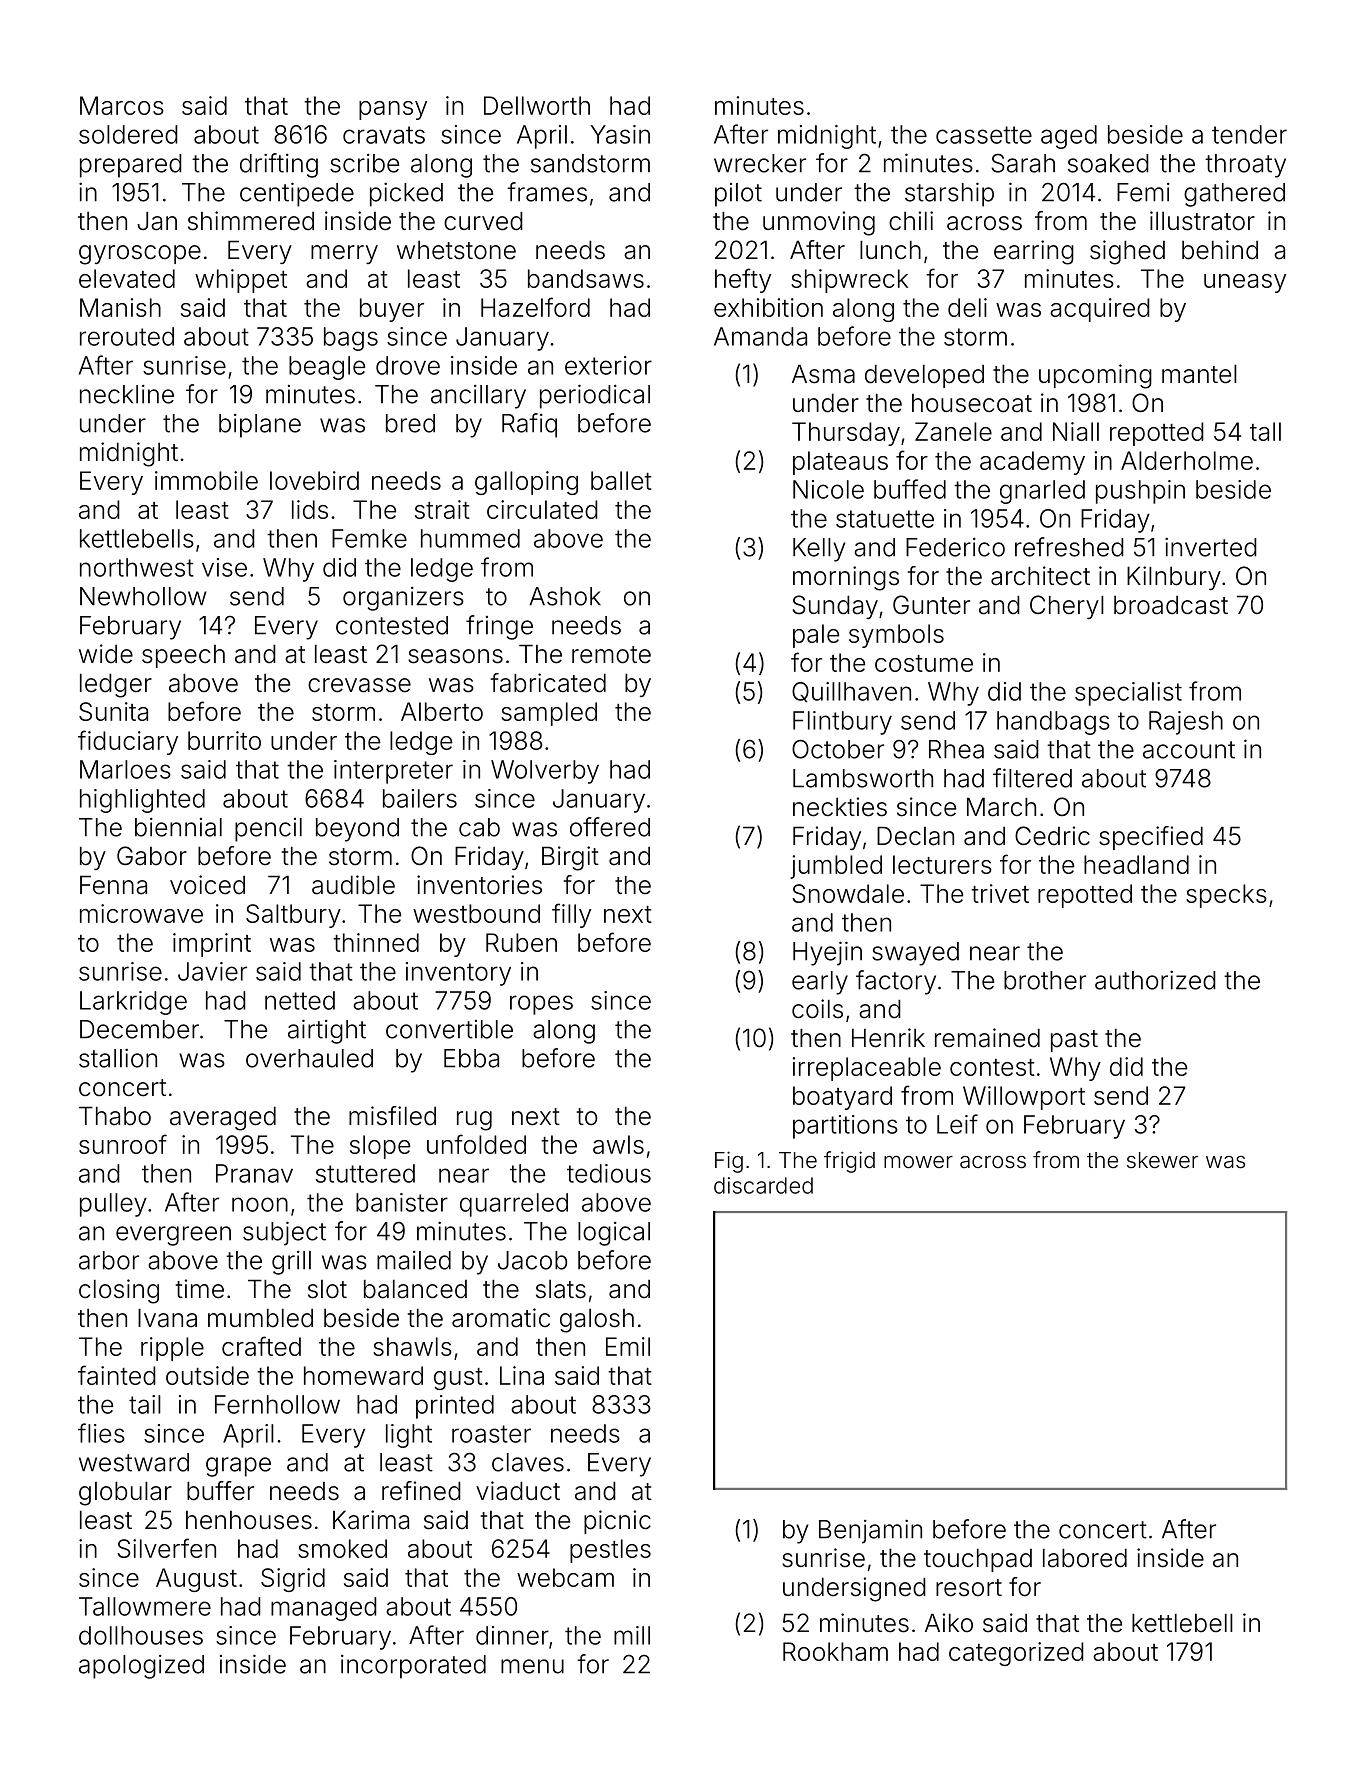  Describe the element at coordinates (293, 916) in the screenshot. I see `Saltbury` at that location.
